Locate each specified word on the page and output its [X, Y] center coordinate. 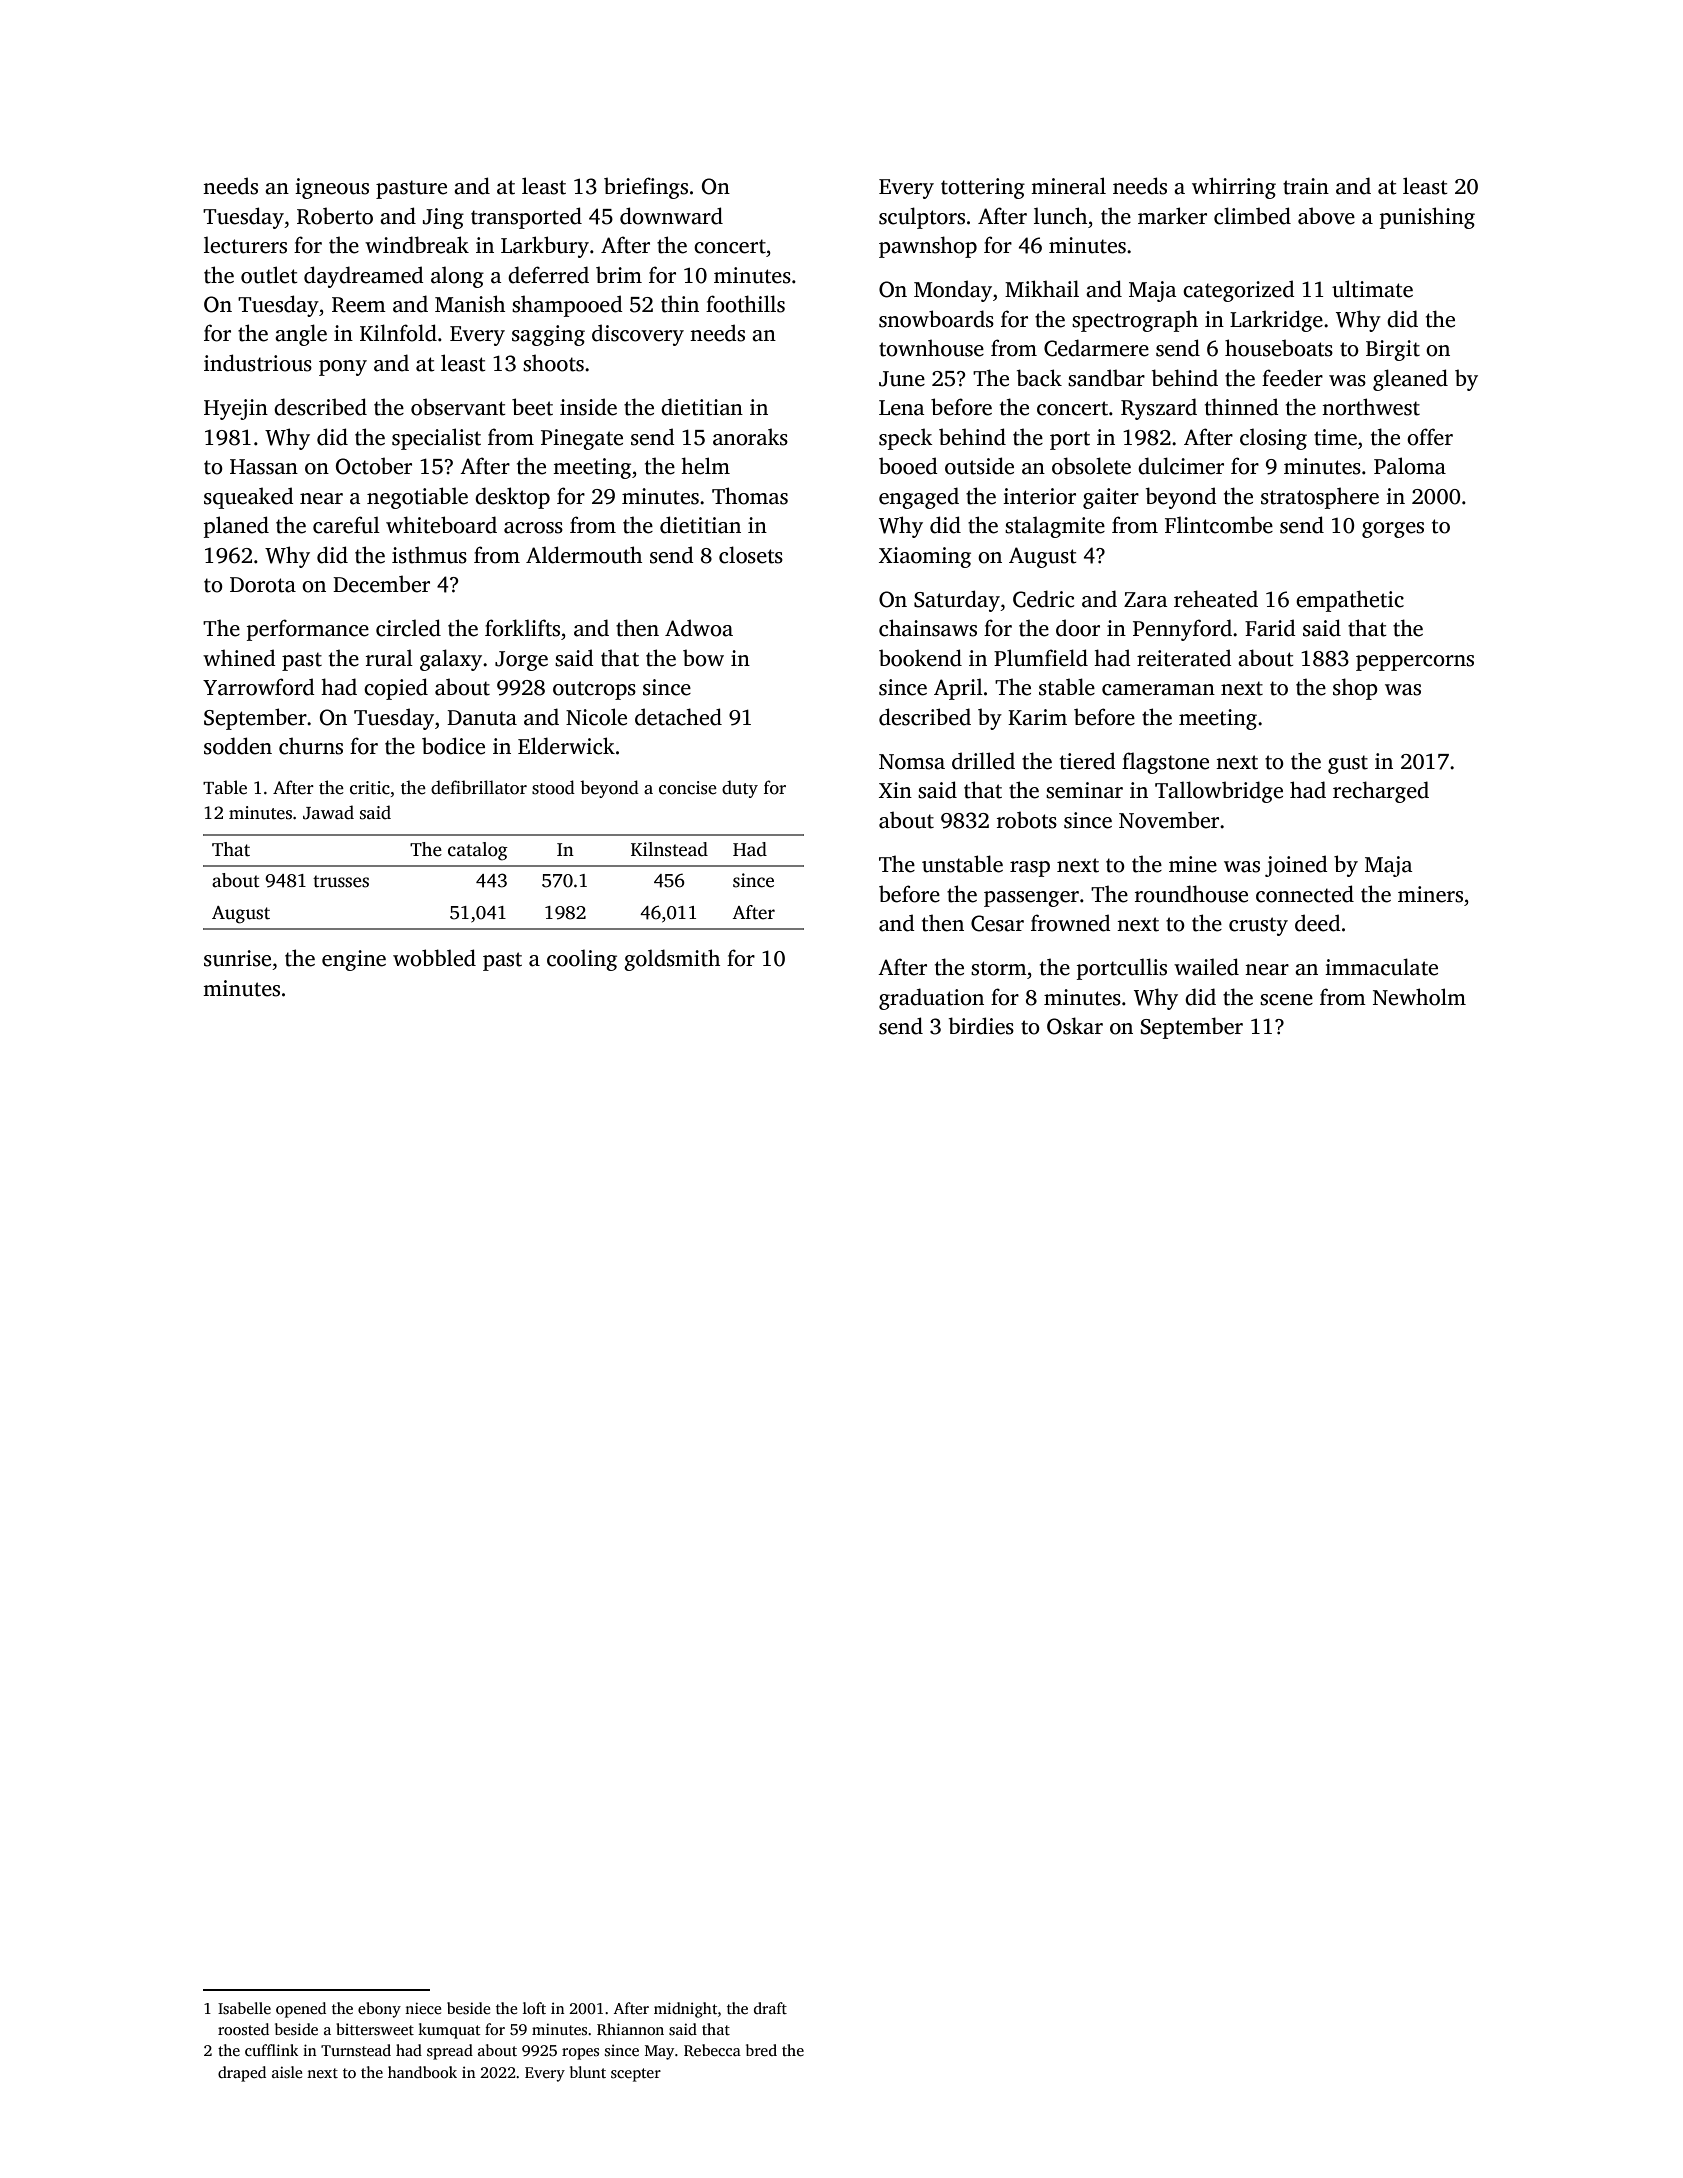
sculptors [922, 218]
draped [242, 2074]
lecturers [245, 245]
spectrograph [1135, 321]
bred [761, 2050]
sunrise [237, 958]
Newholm [1419, 997]
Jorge [521, 661]
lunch [1060, 216]
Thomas [750, 496]
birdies [981, 1026]
